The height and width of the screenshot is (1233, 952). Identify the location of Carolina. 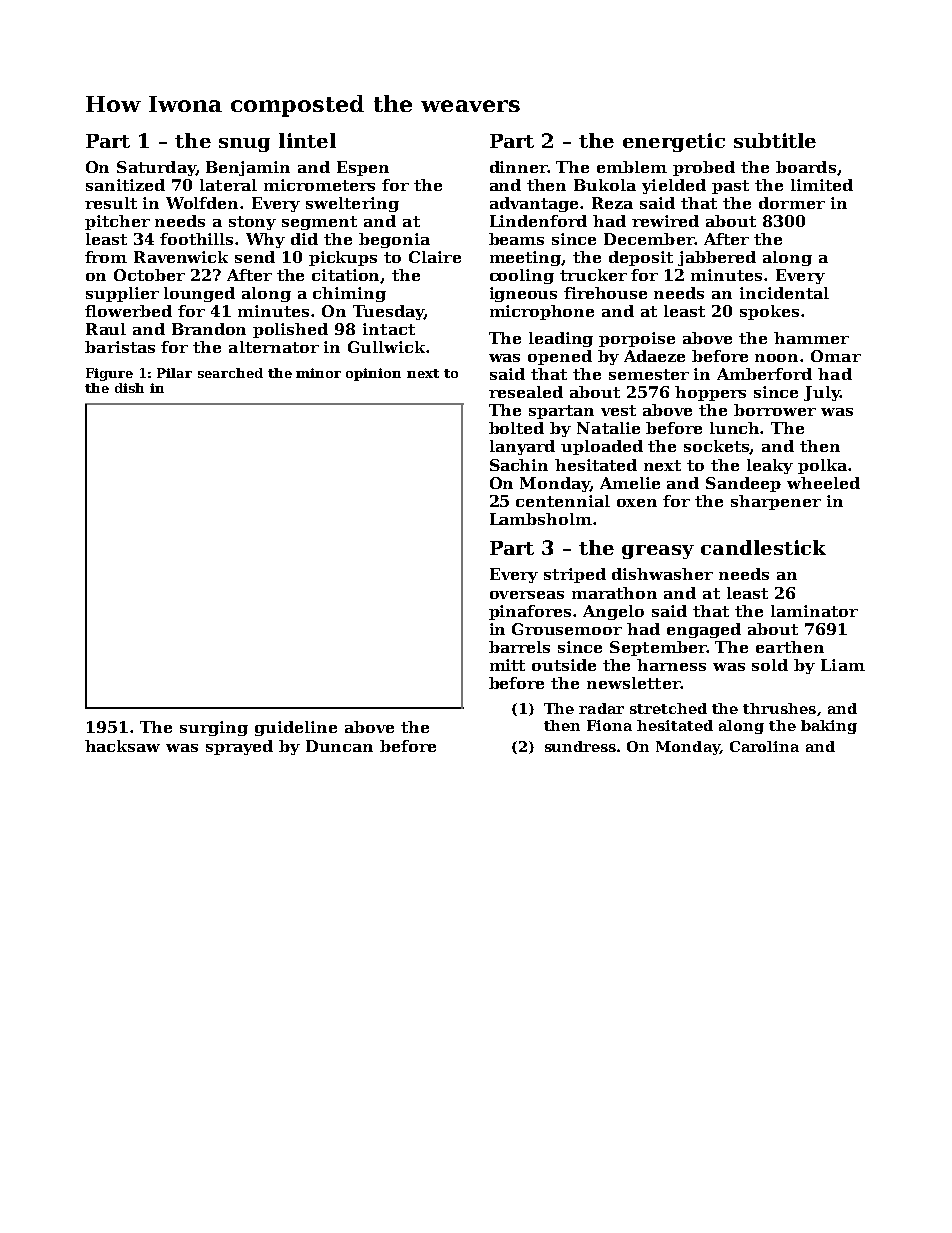
(764, 746).
